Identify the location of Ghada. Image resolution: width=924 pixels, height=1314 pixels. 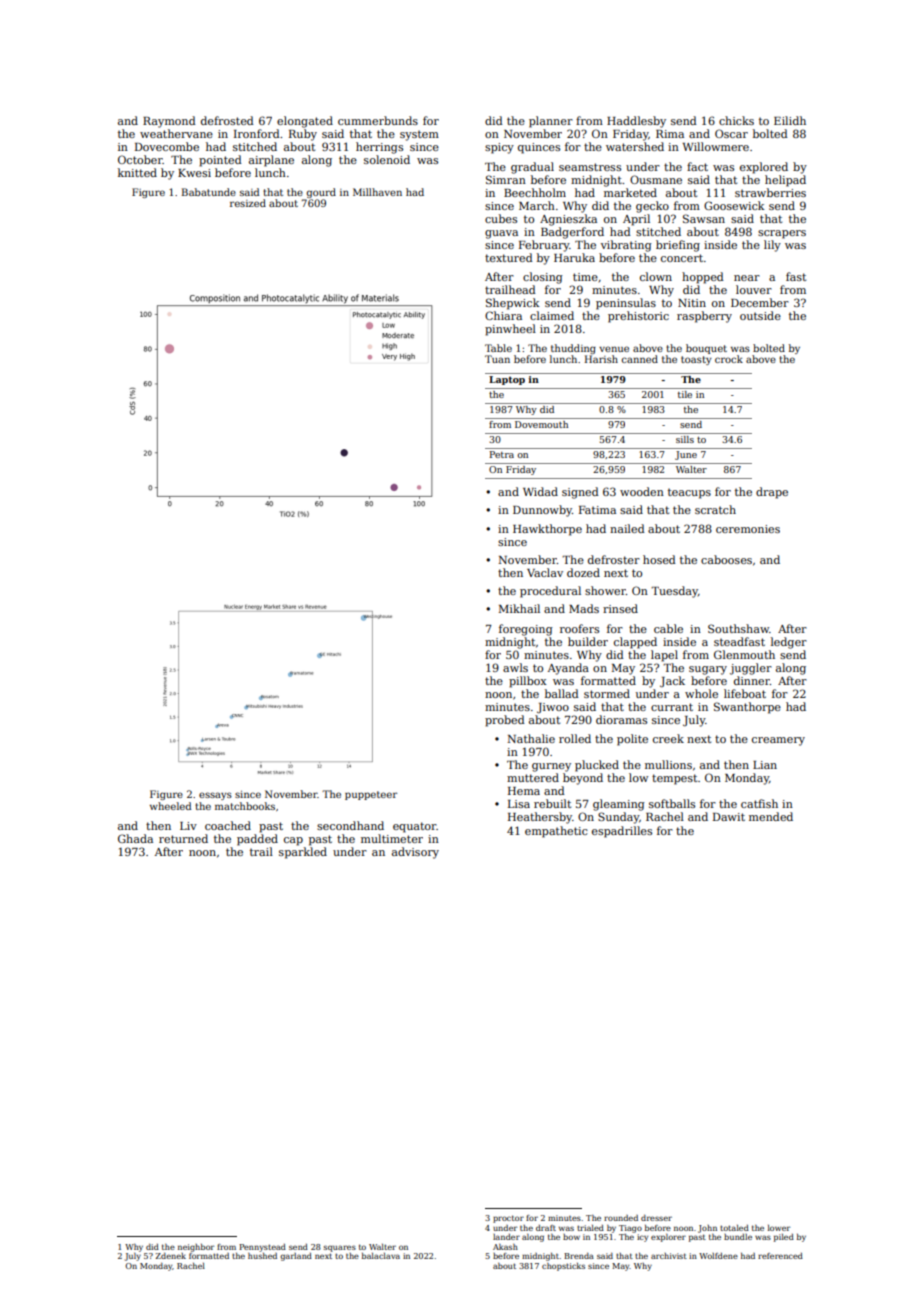
(135, 838).
